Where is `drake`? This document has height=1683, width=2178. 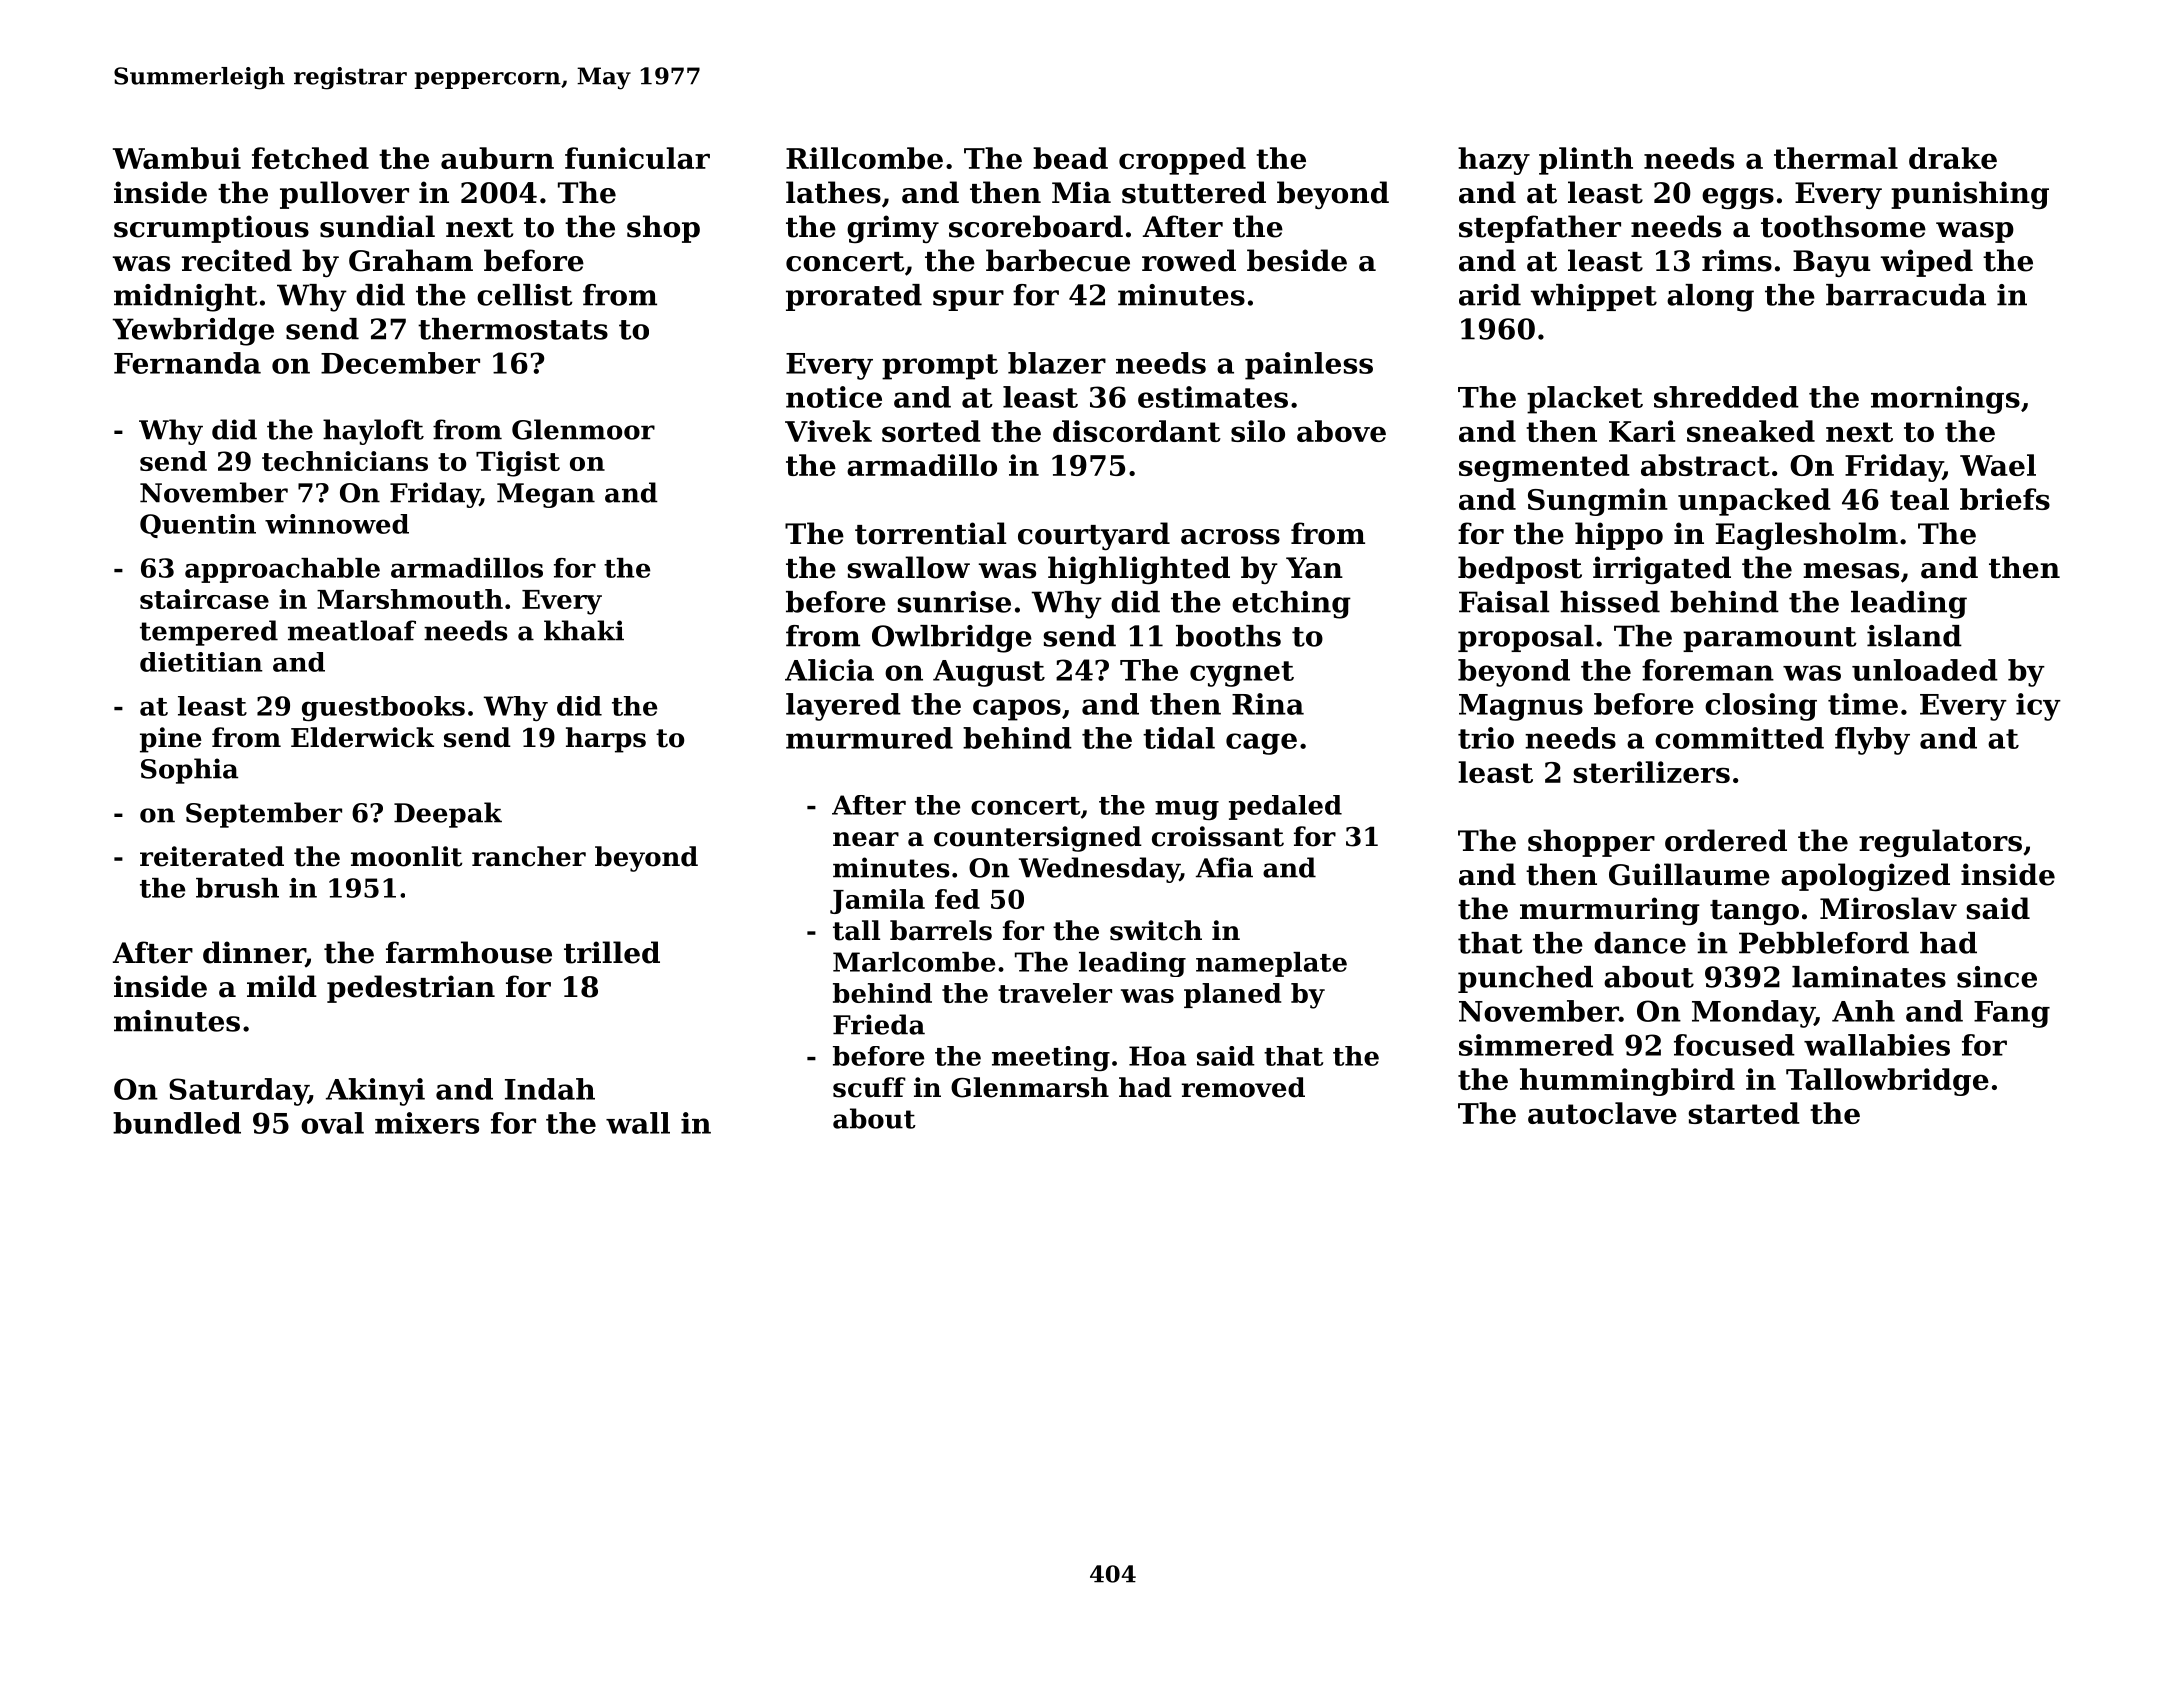
drake is located at coordinates (1953, 158).
